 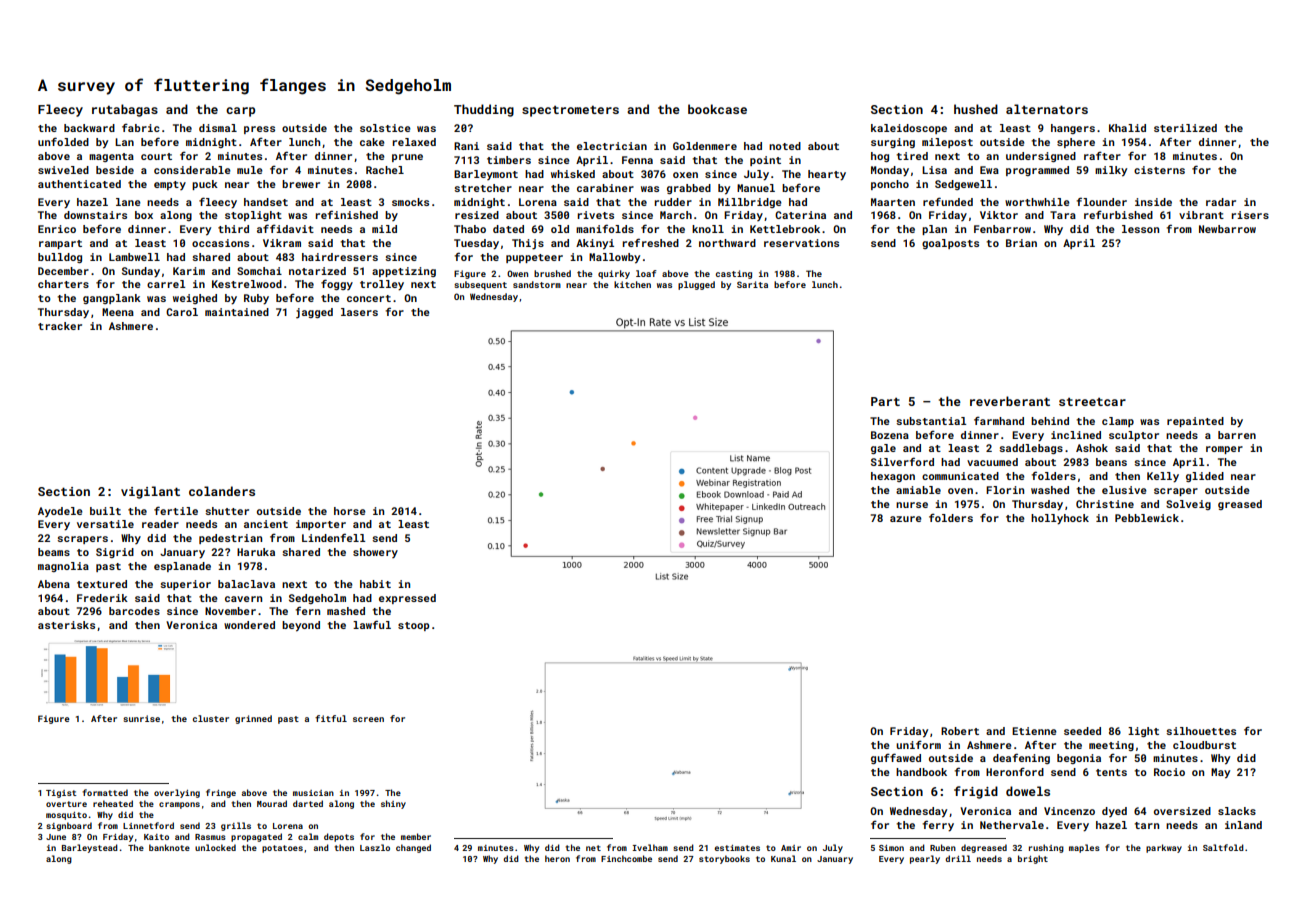 What do you see at coordinates (1047, 109) in the screenshot?
I see `alternators` at bounding box center [1047, 109].
